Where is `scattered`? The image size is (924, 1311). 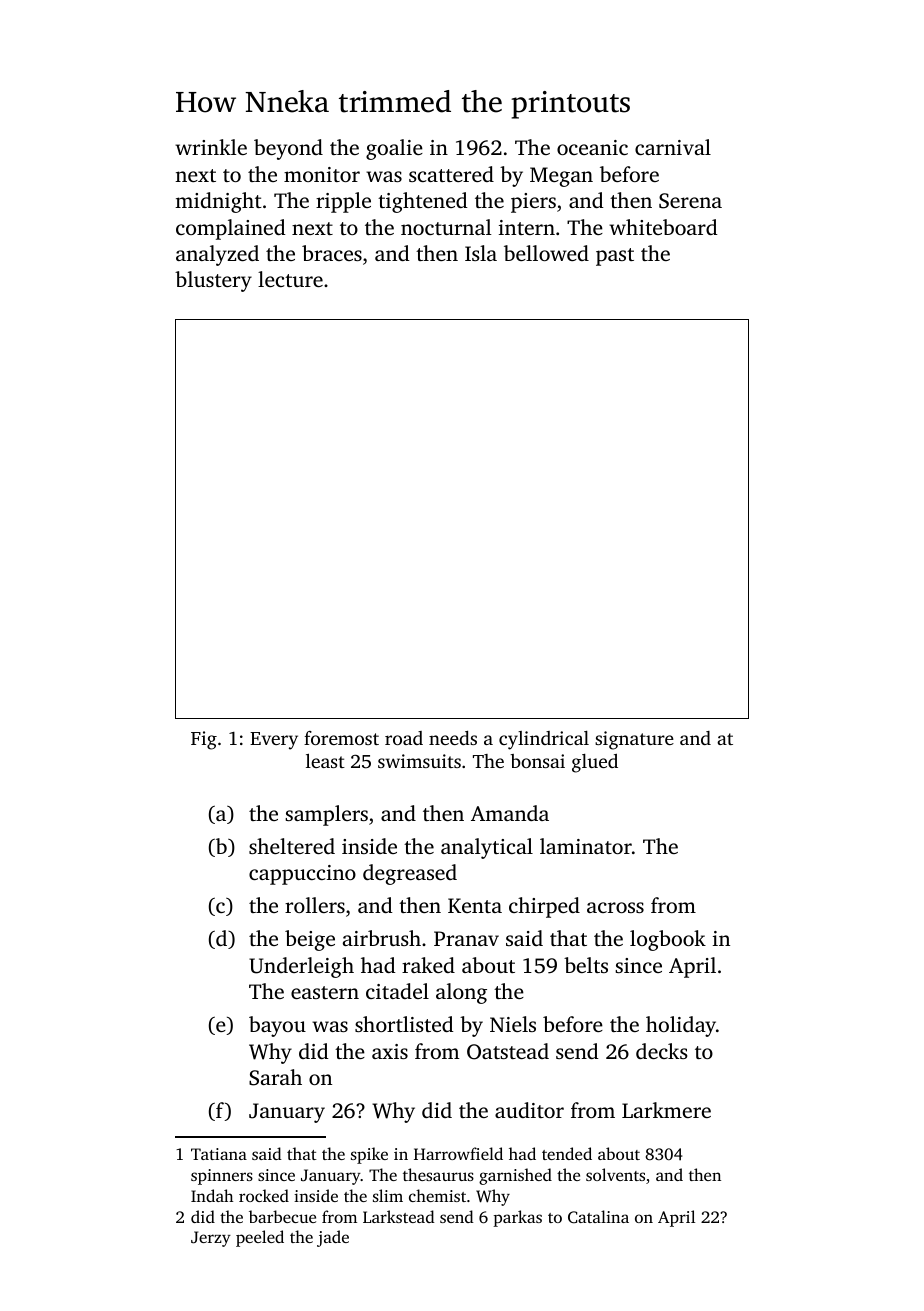
scattered is located at coordinates (451, 174).
